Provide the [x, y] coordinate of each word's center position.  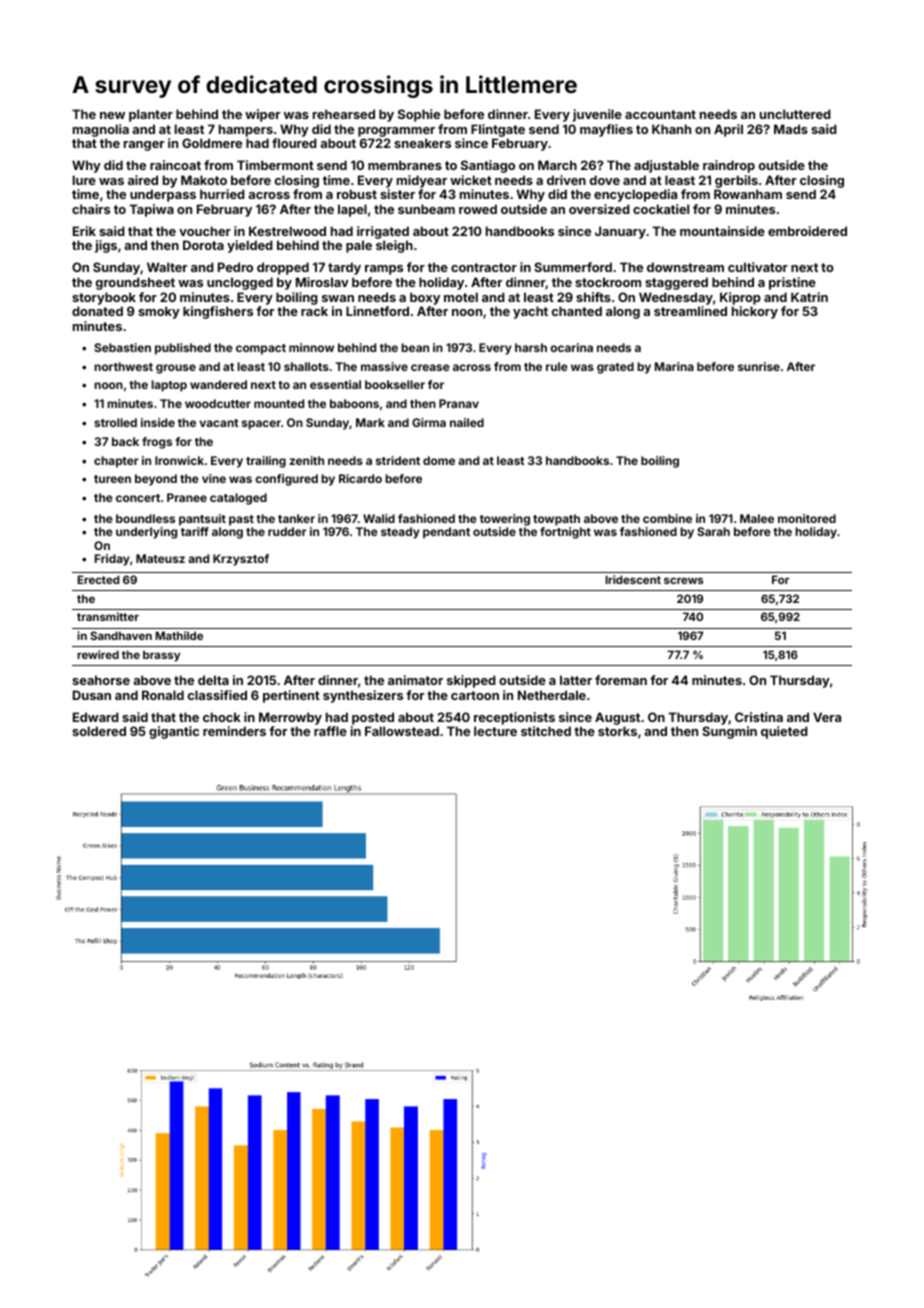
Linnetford [377, 311]
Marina [674, 366]
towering [505, 520]
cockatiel [661, 209]
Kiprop [740, 298]
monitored [807, 518]
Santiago [488, 166]
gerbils [736, 181]
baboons [354, 403]
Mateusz [160, 558]
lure [84, 180]
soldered [99, 731]
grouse [176, 369]
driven [566, 180]
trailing [266, 462]
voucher [205, 231]
